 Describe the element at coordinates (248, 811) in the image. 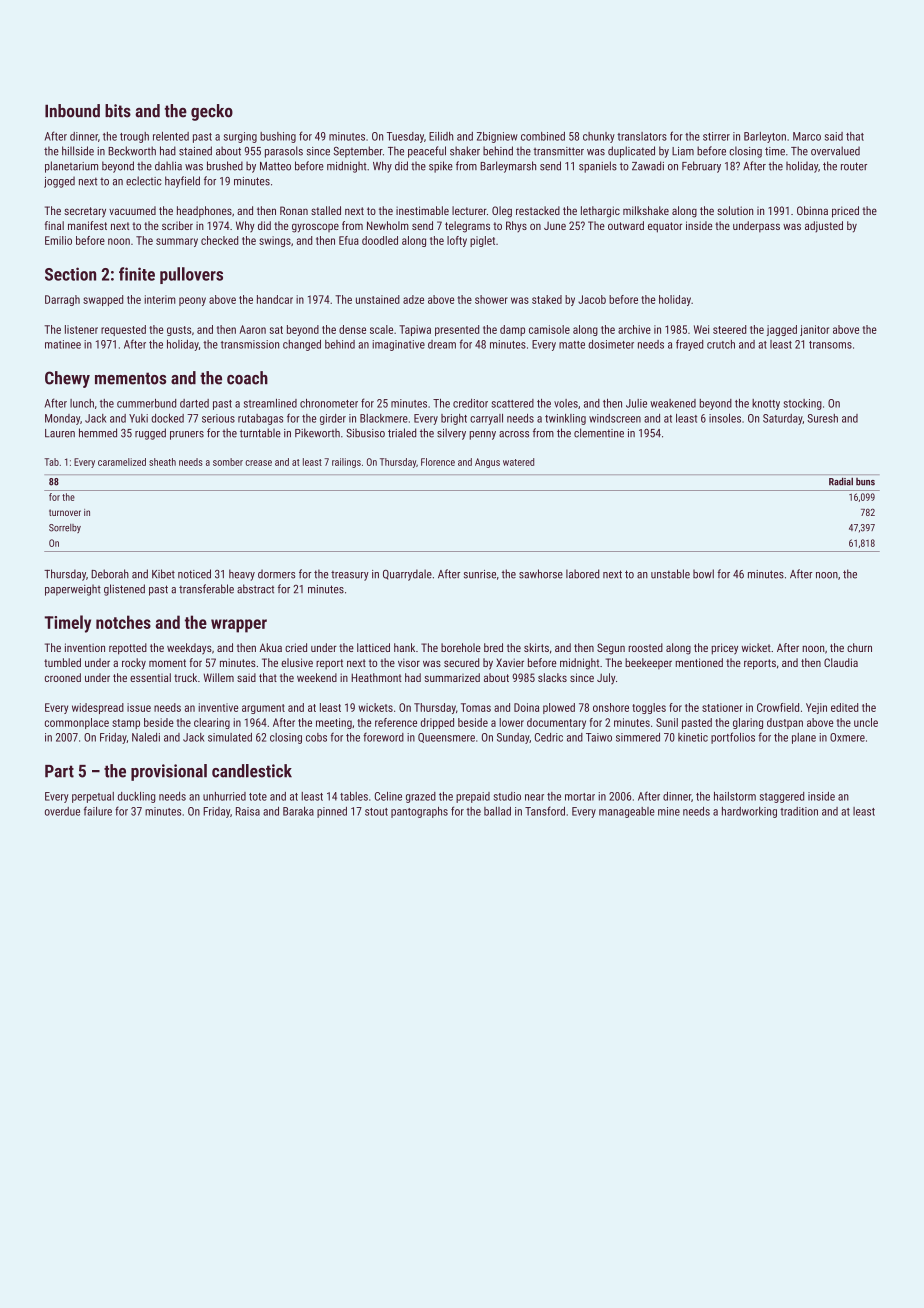

I see `Raisa` at that location.
